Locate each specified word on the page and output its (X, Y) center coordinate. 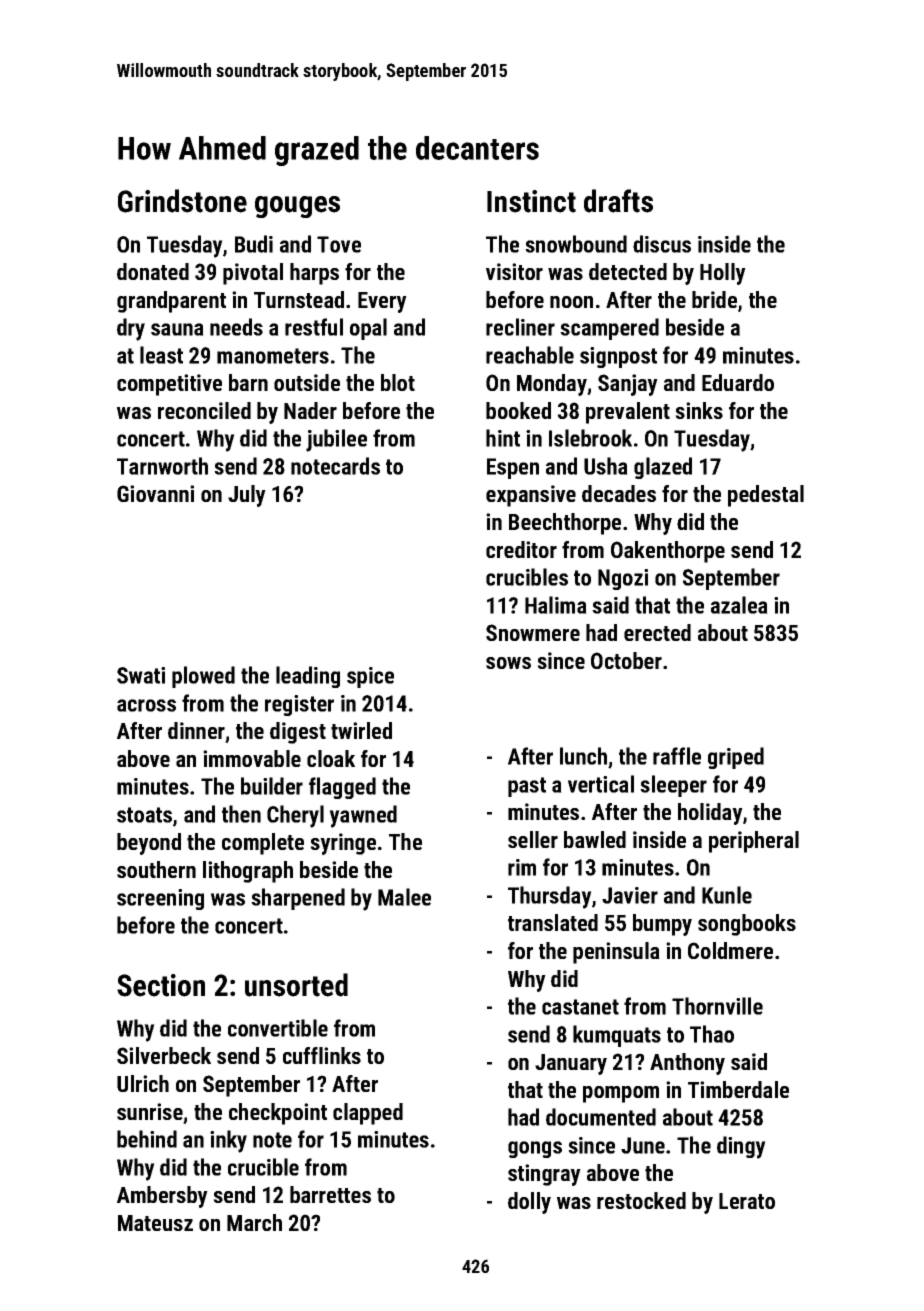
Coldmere (730, 950)
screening (160, 899)
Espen (513, 468)
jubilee (336, 440)
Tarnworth (162, 466)
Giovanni (155, 493)
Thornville (717, 1006)
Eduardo (738, 382)
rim (522, 867)
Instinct (531, 201)
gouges (297, 207)
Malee (404, 897)
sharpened (298, 899)
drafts (618, 201)
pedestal (766, 496)
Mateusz (155, 1223)
